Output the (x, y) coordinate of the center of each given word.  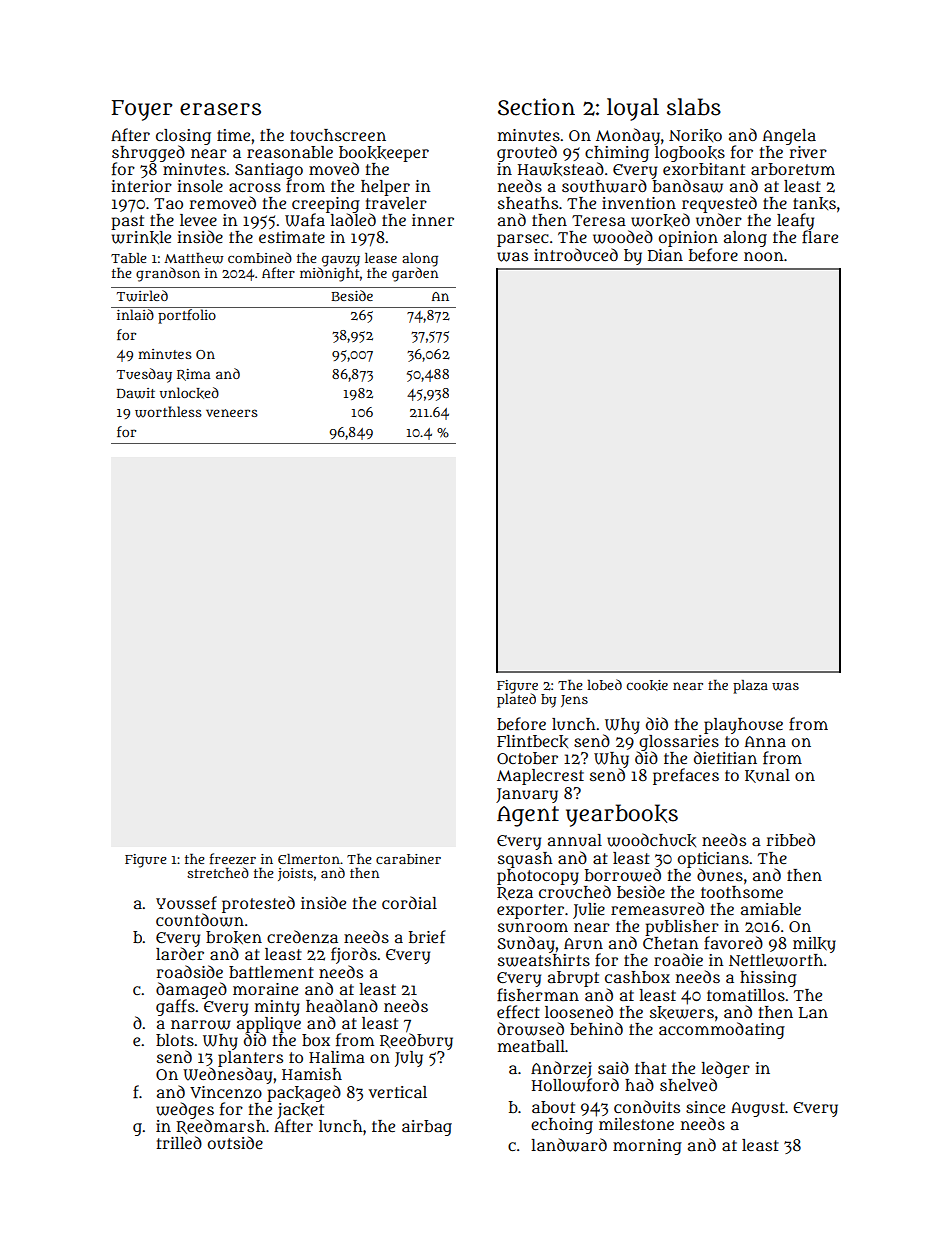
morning (647, 1147)
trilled (179, 1142)
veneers (232, 413)
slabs (694, 107)
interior (141, 186)
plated (516, 700)
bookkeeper (384, 154)
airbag (427, 1128)
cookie (647, 685)
